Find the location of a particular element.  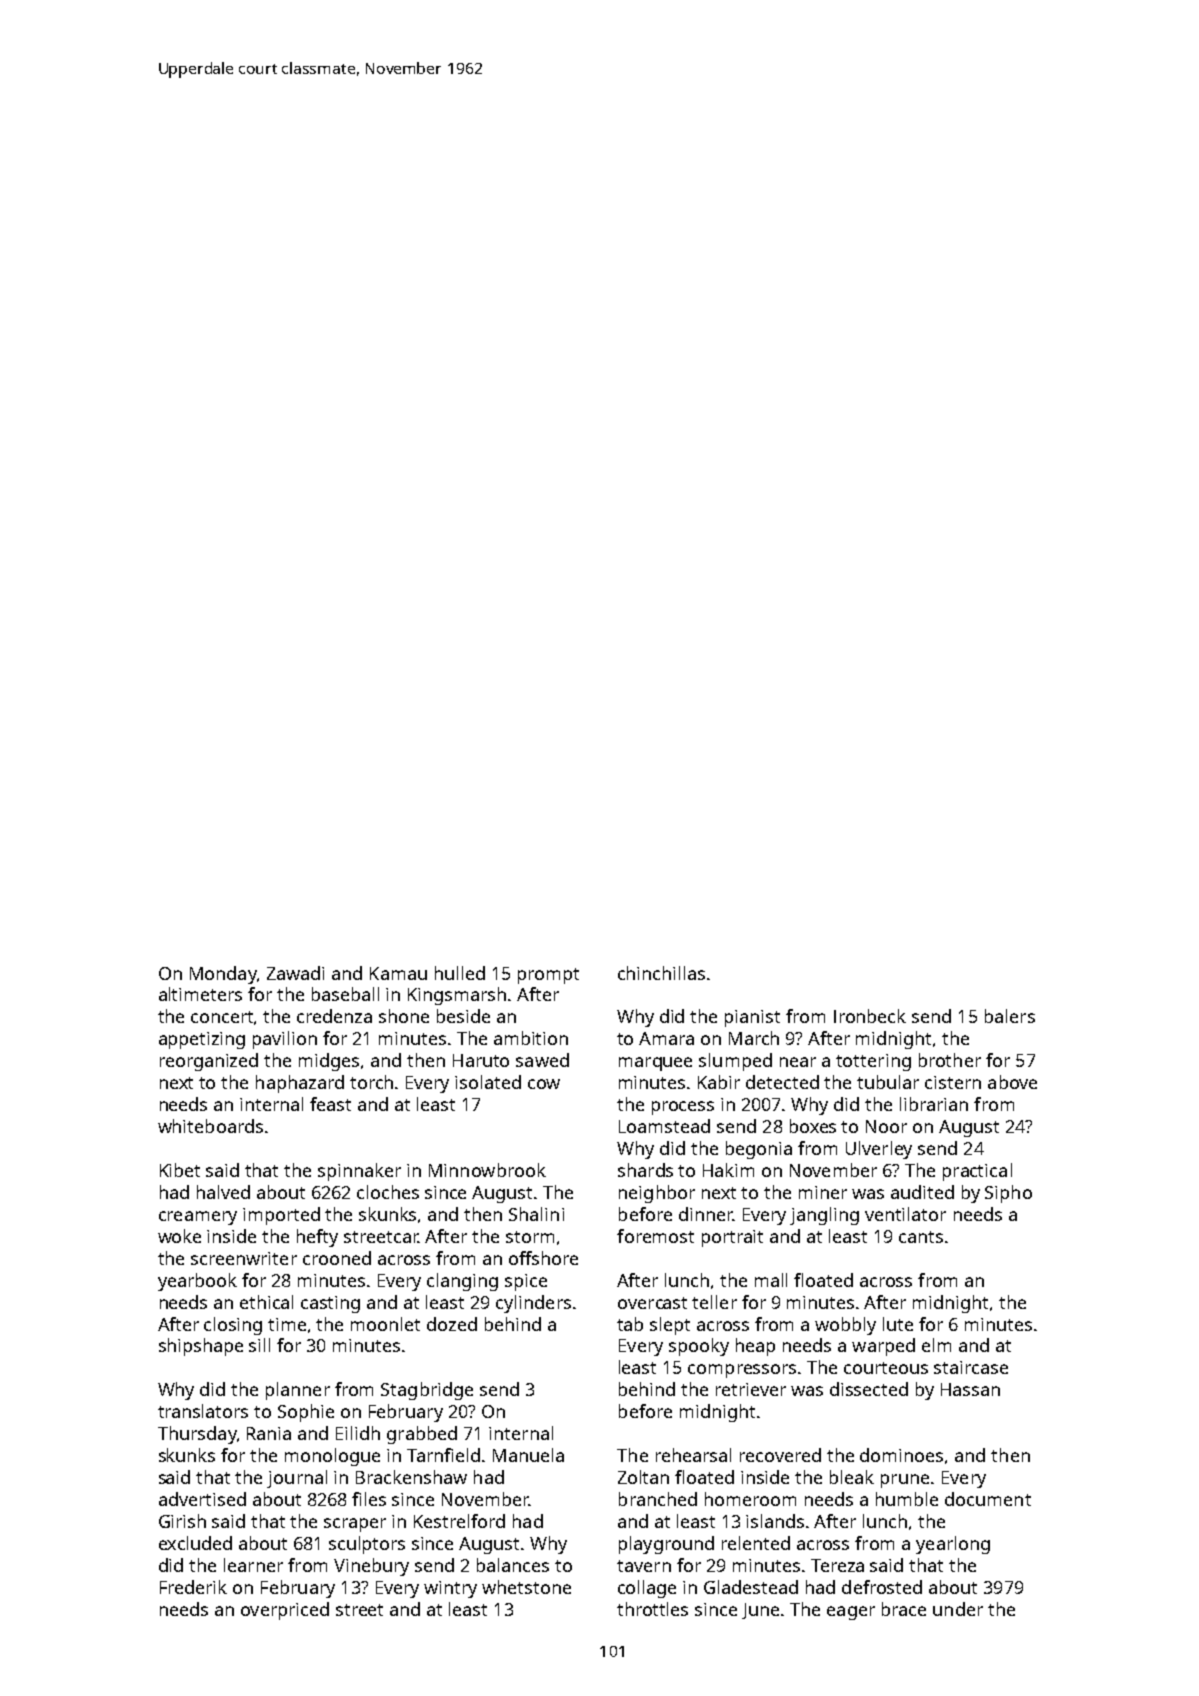

yearbook is located at coordinates (197, 1282).
